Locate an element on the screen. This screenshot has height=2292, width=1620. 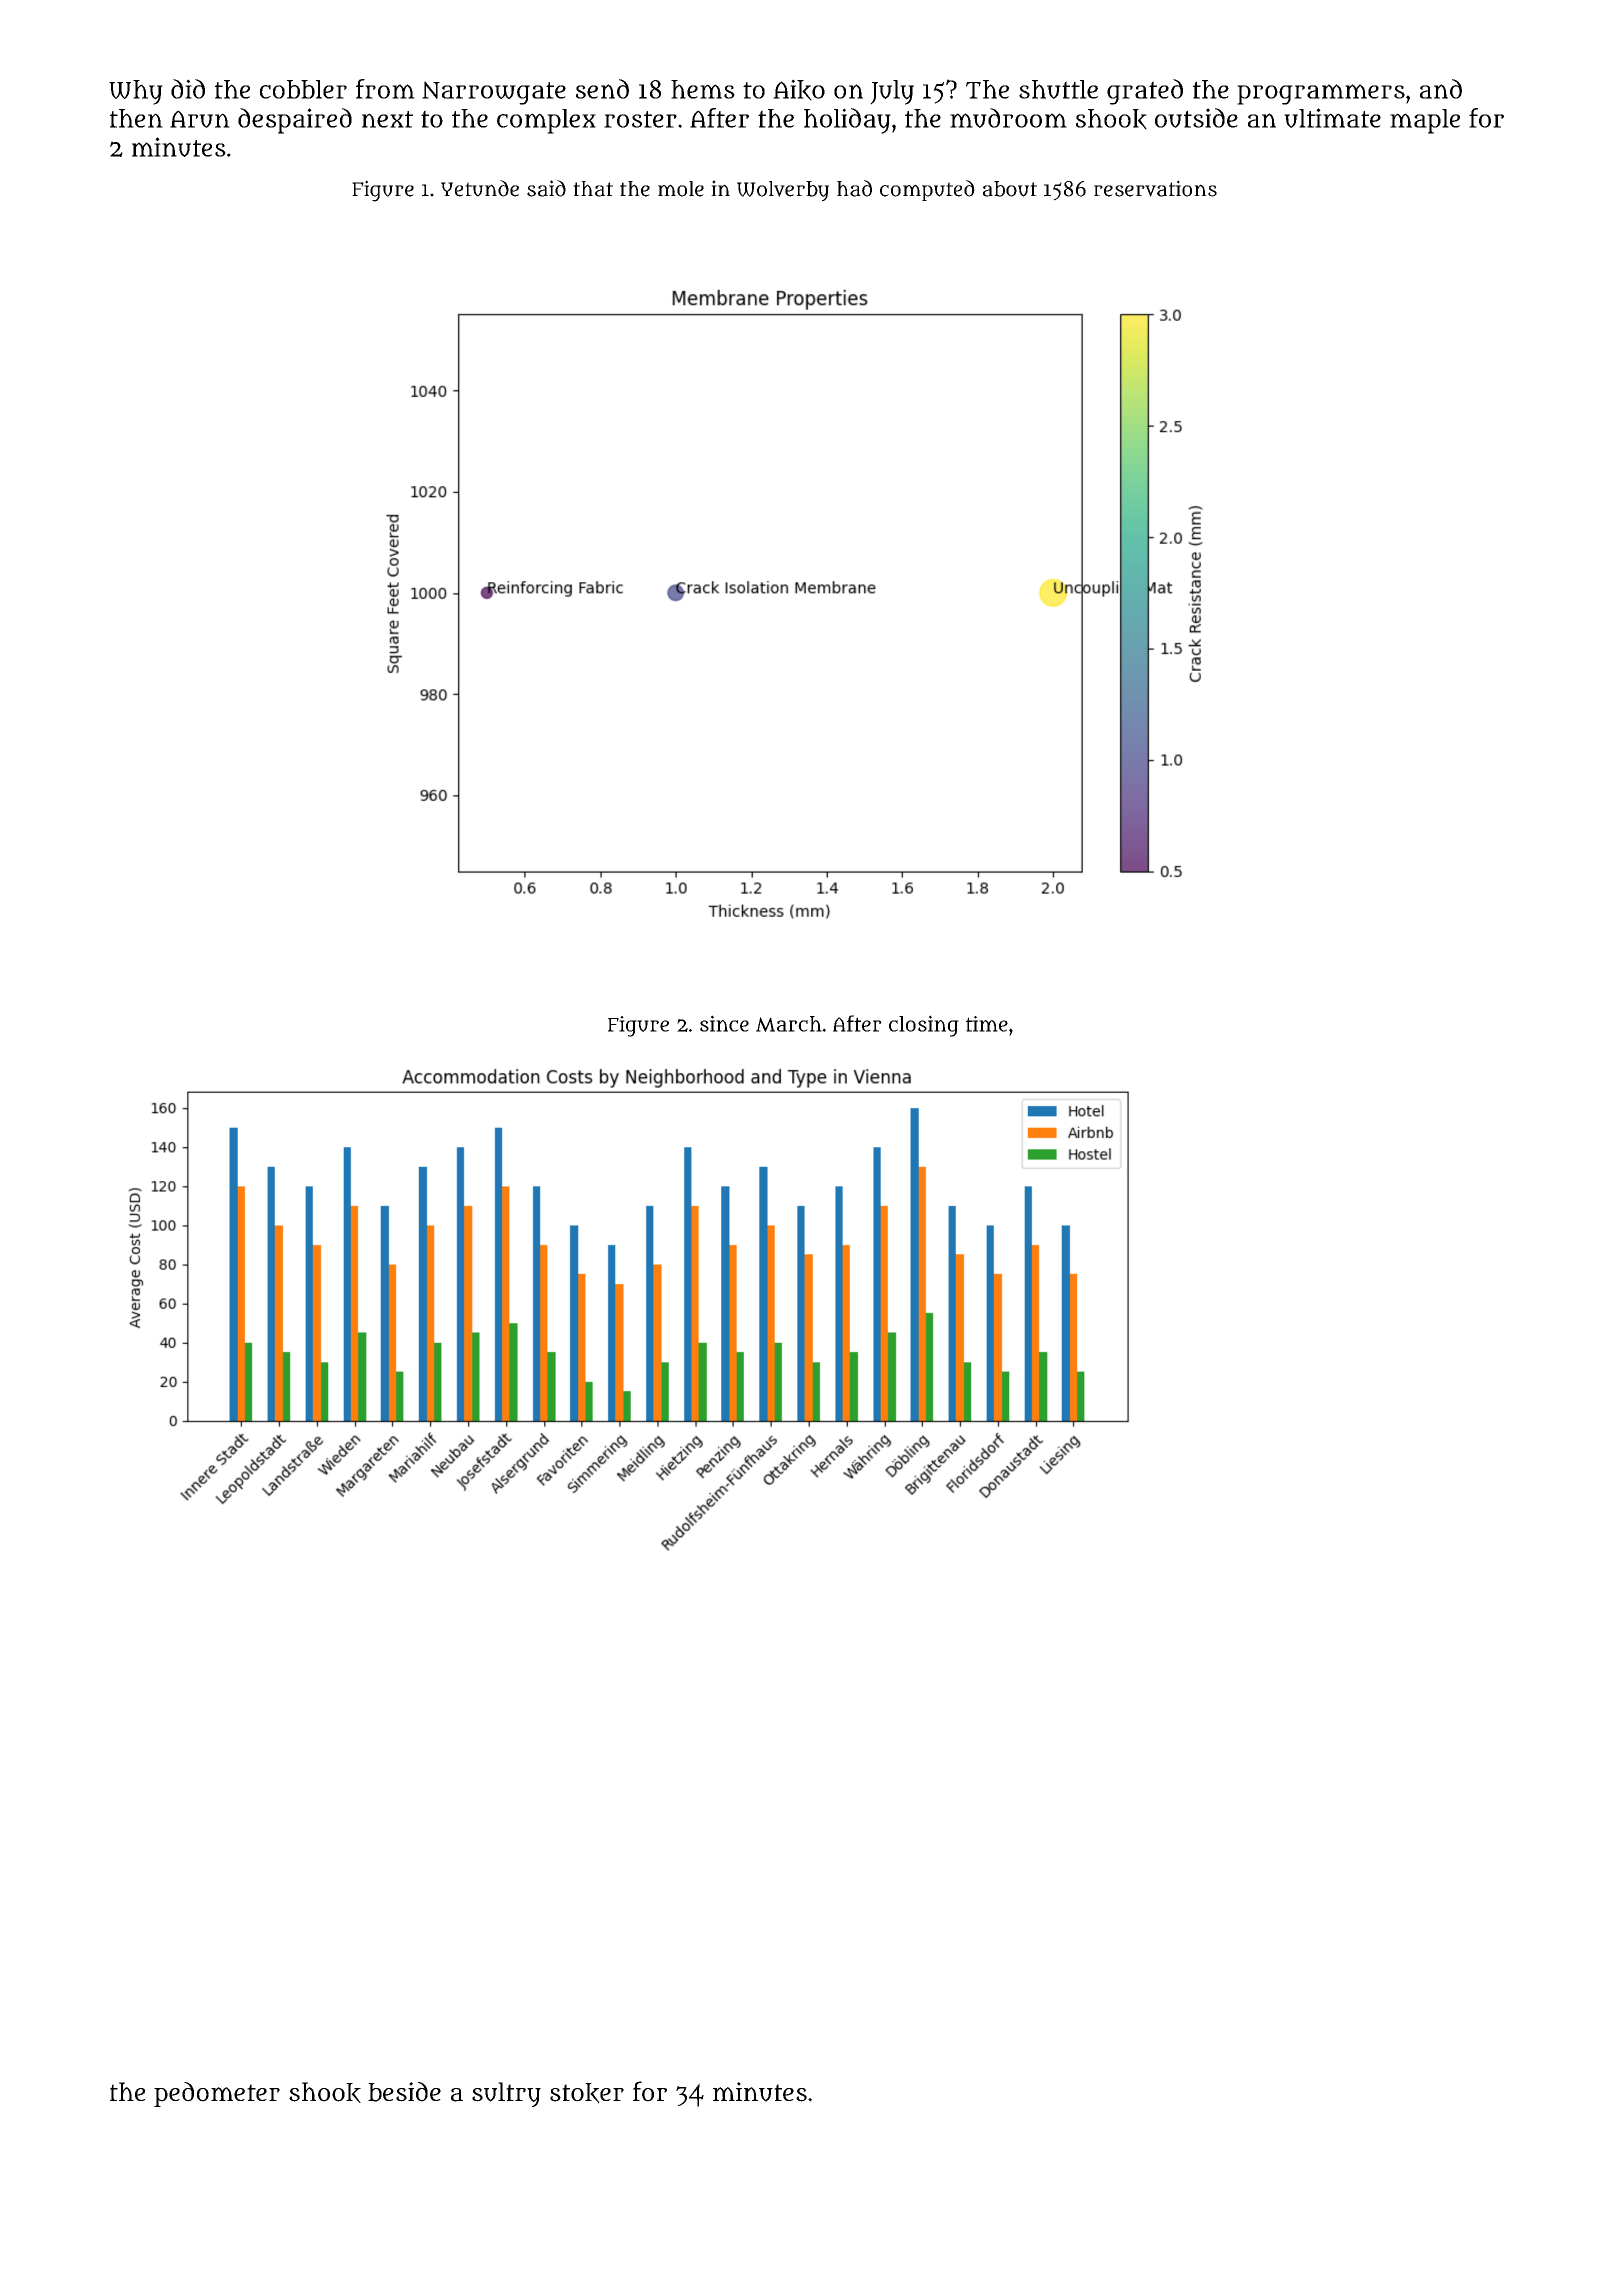
Yetunde is located at coordinates (480, 188).
